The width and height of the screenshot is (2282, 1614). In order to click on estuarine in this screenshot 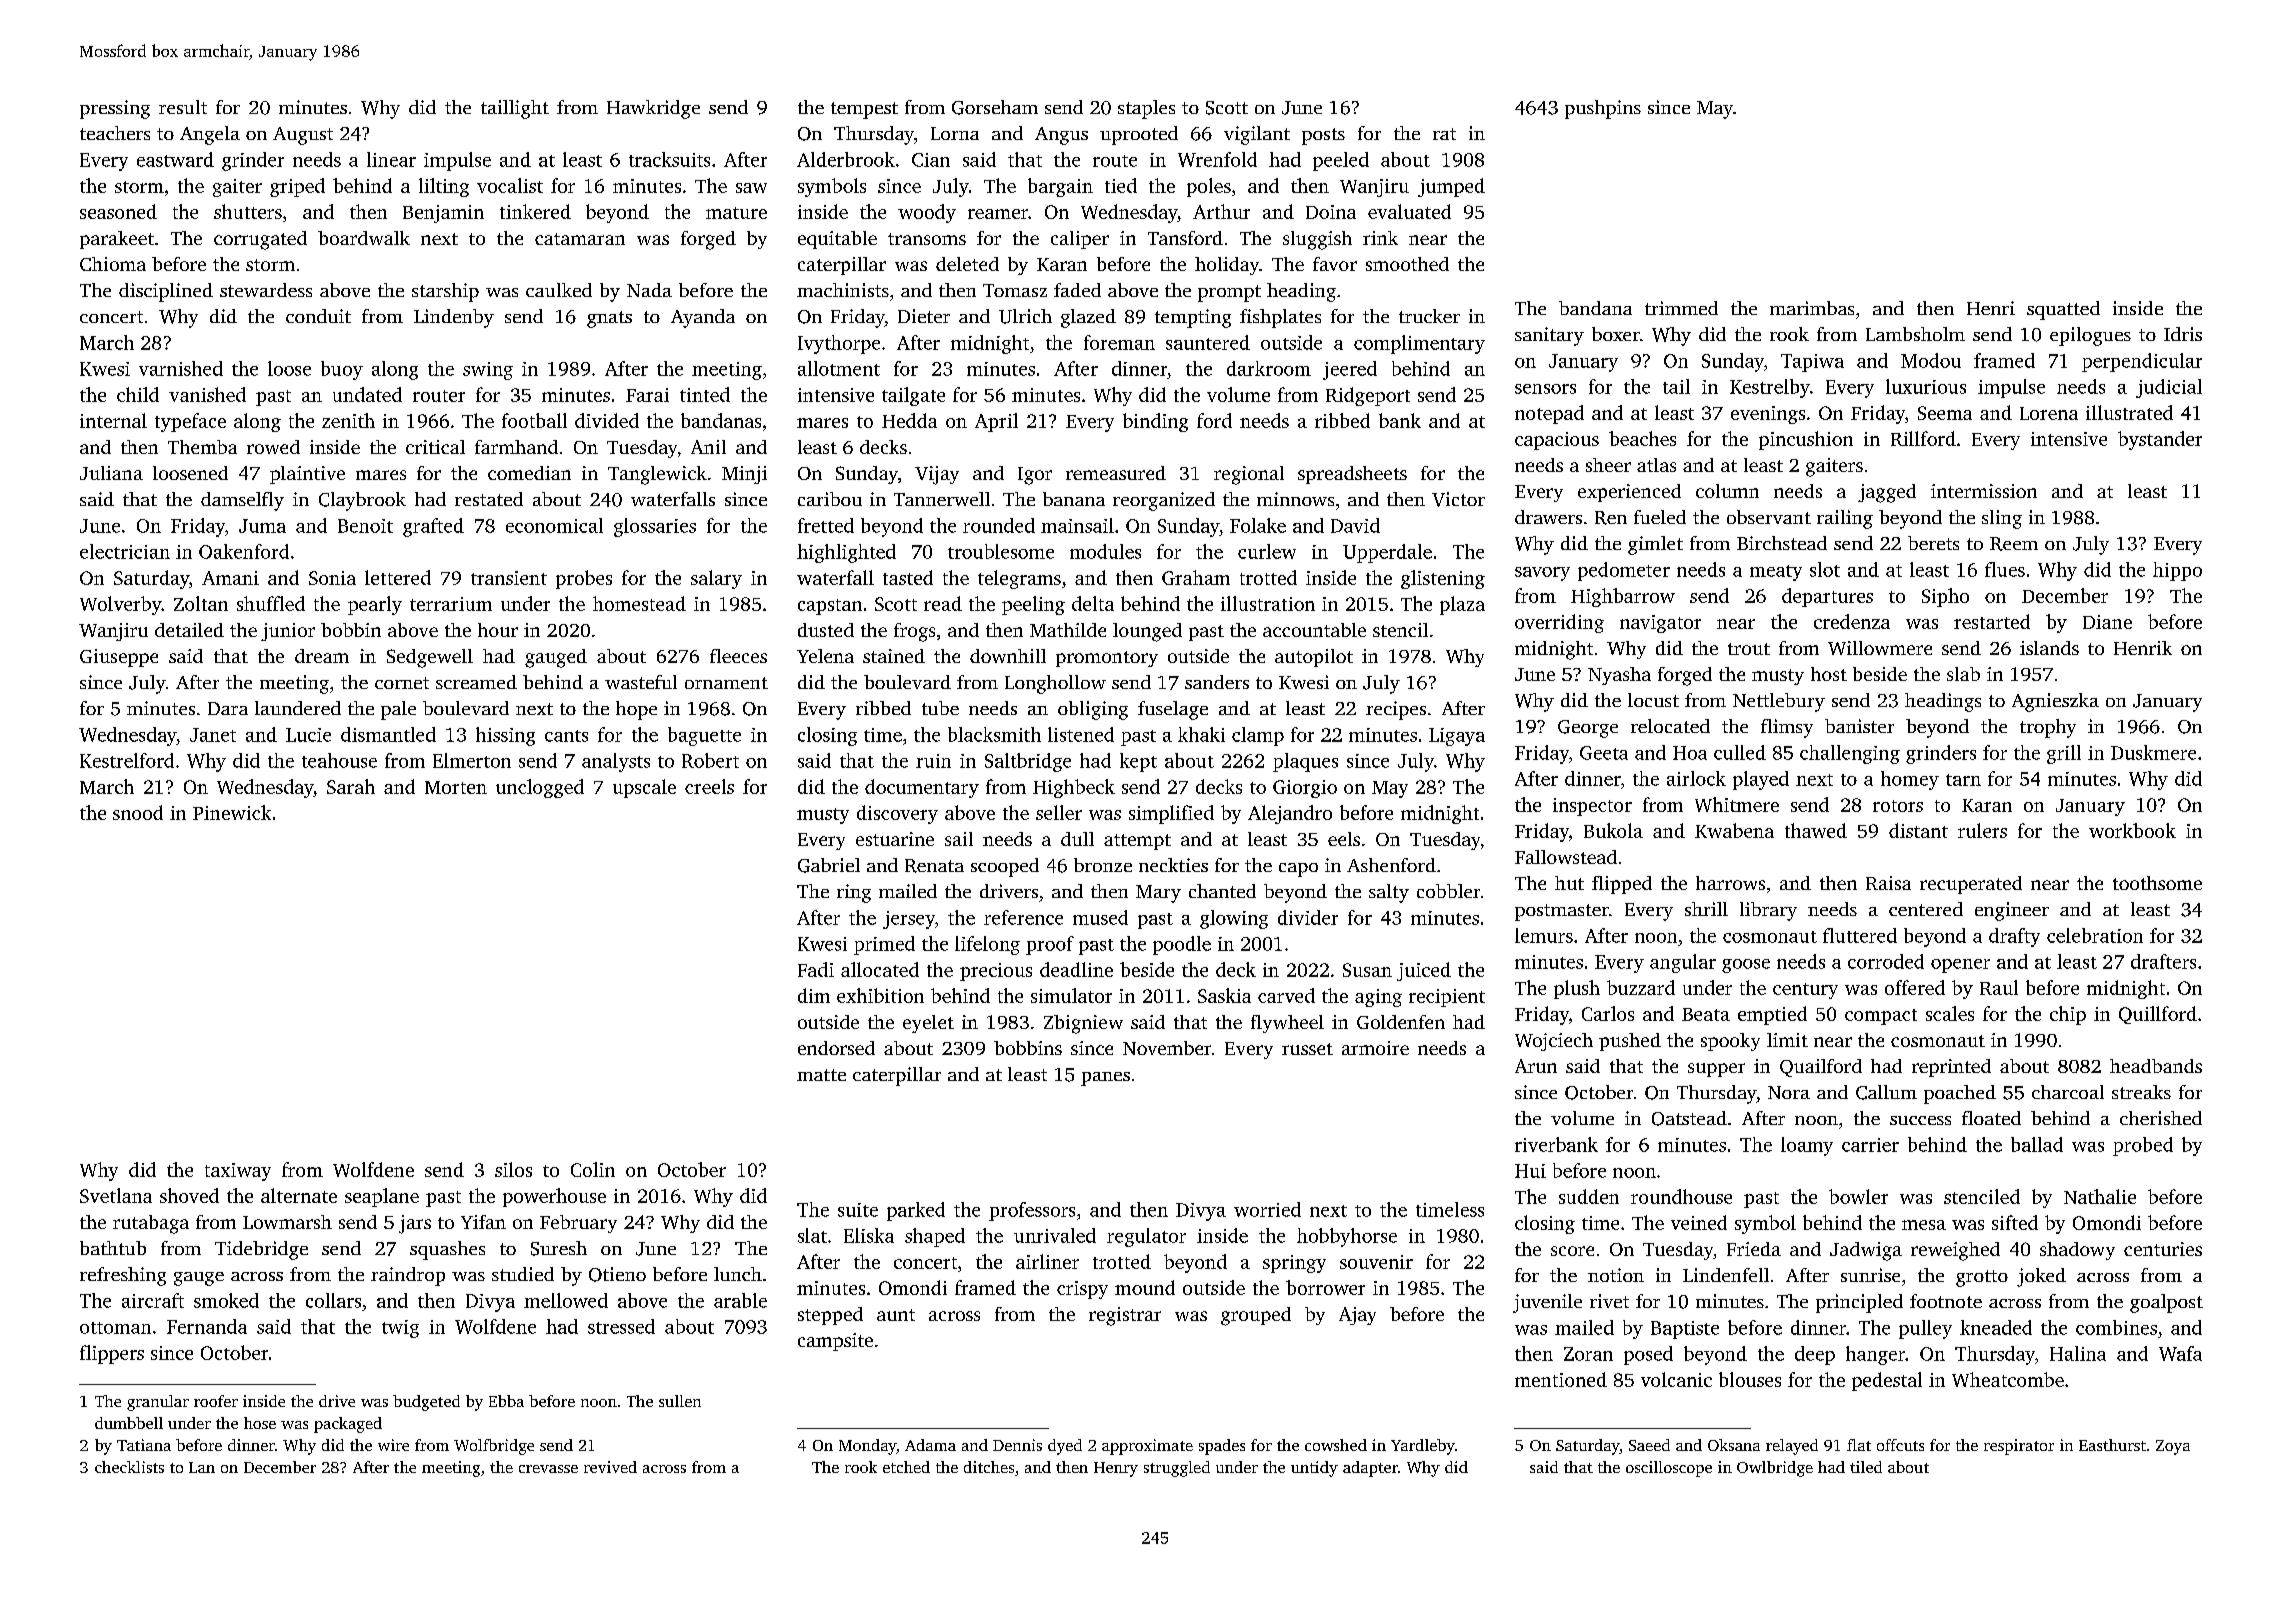, I will do `click(895, 839)`.
